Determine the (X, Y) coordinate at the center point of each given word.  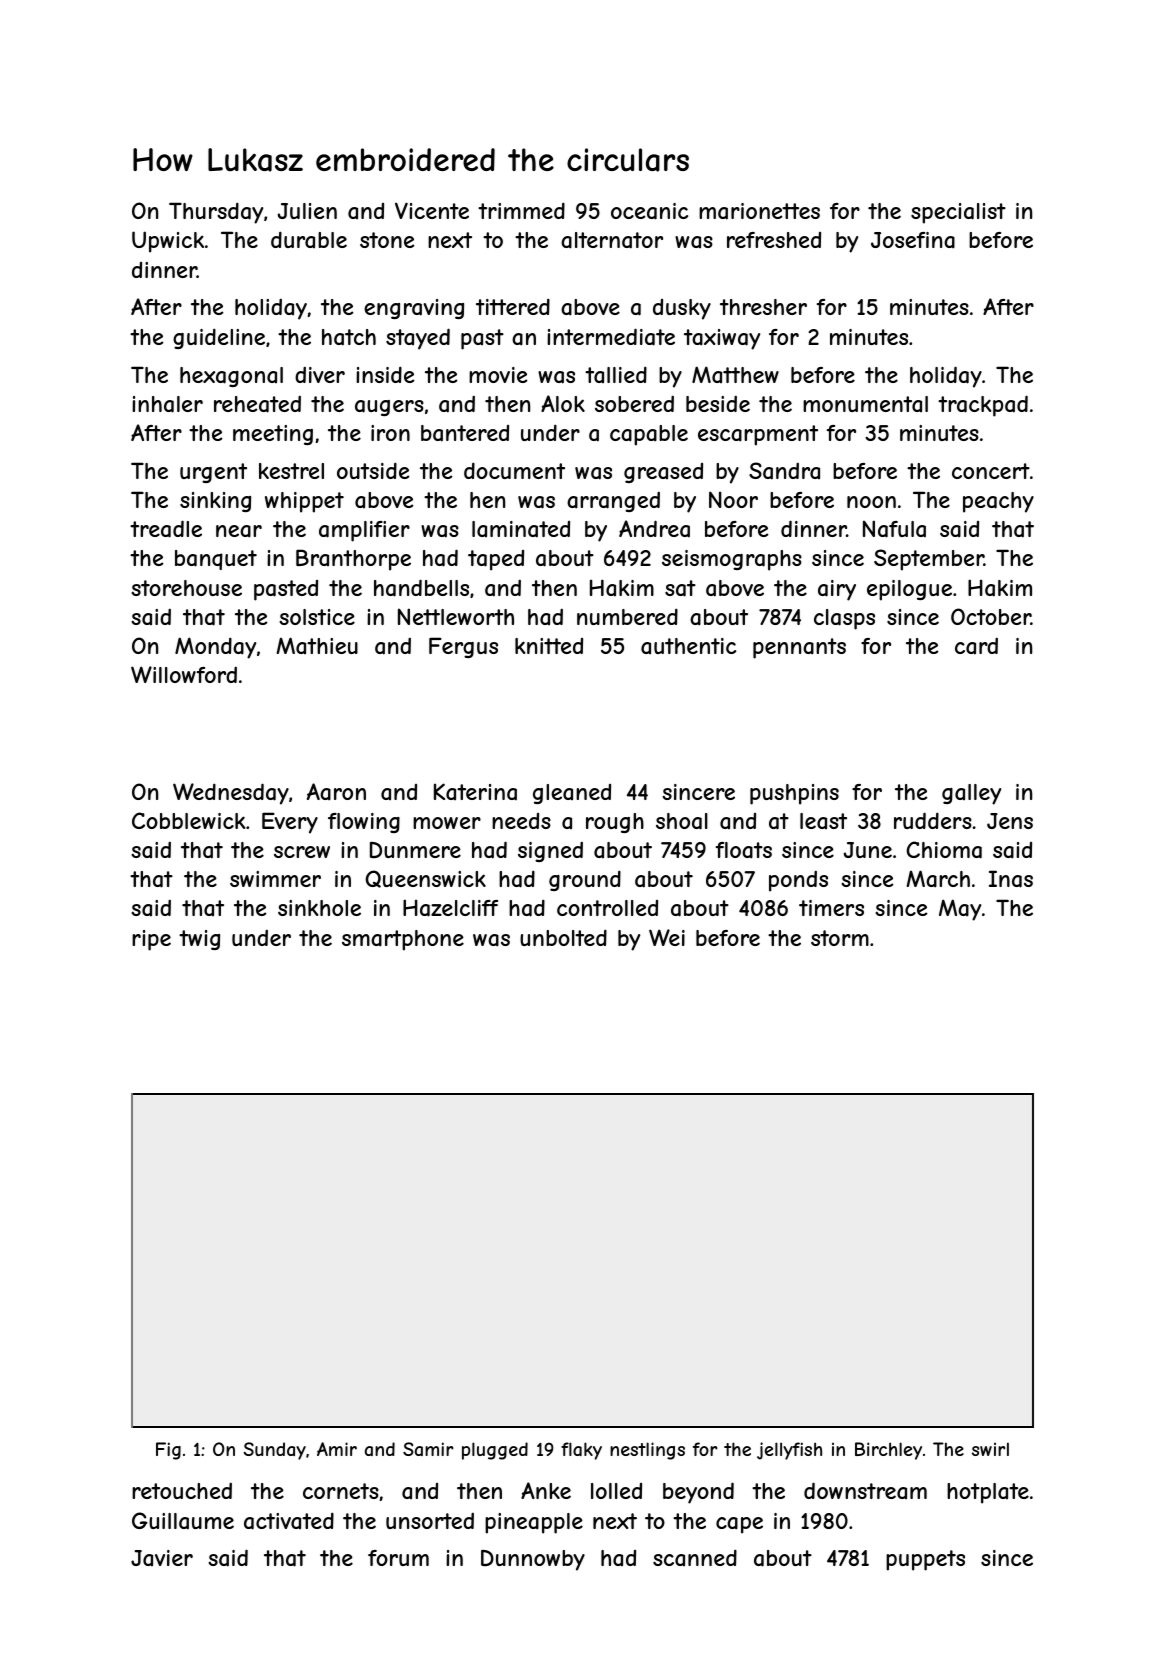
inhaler (167, 404)
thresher (763, 307)
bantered (465, 433)
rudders (933, 820)
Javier (162, 1558)
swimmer (275, 879)
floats (744, 850)
